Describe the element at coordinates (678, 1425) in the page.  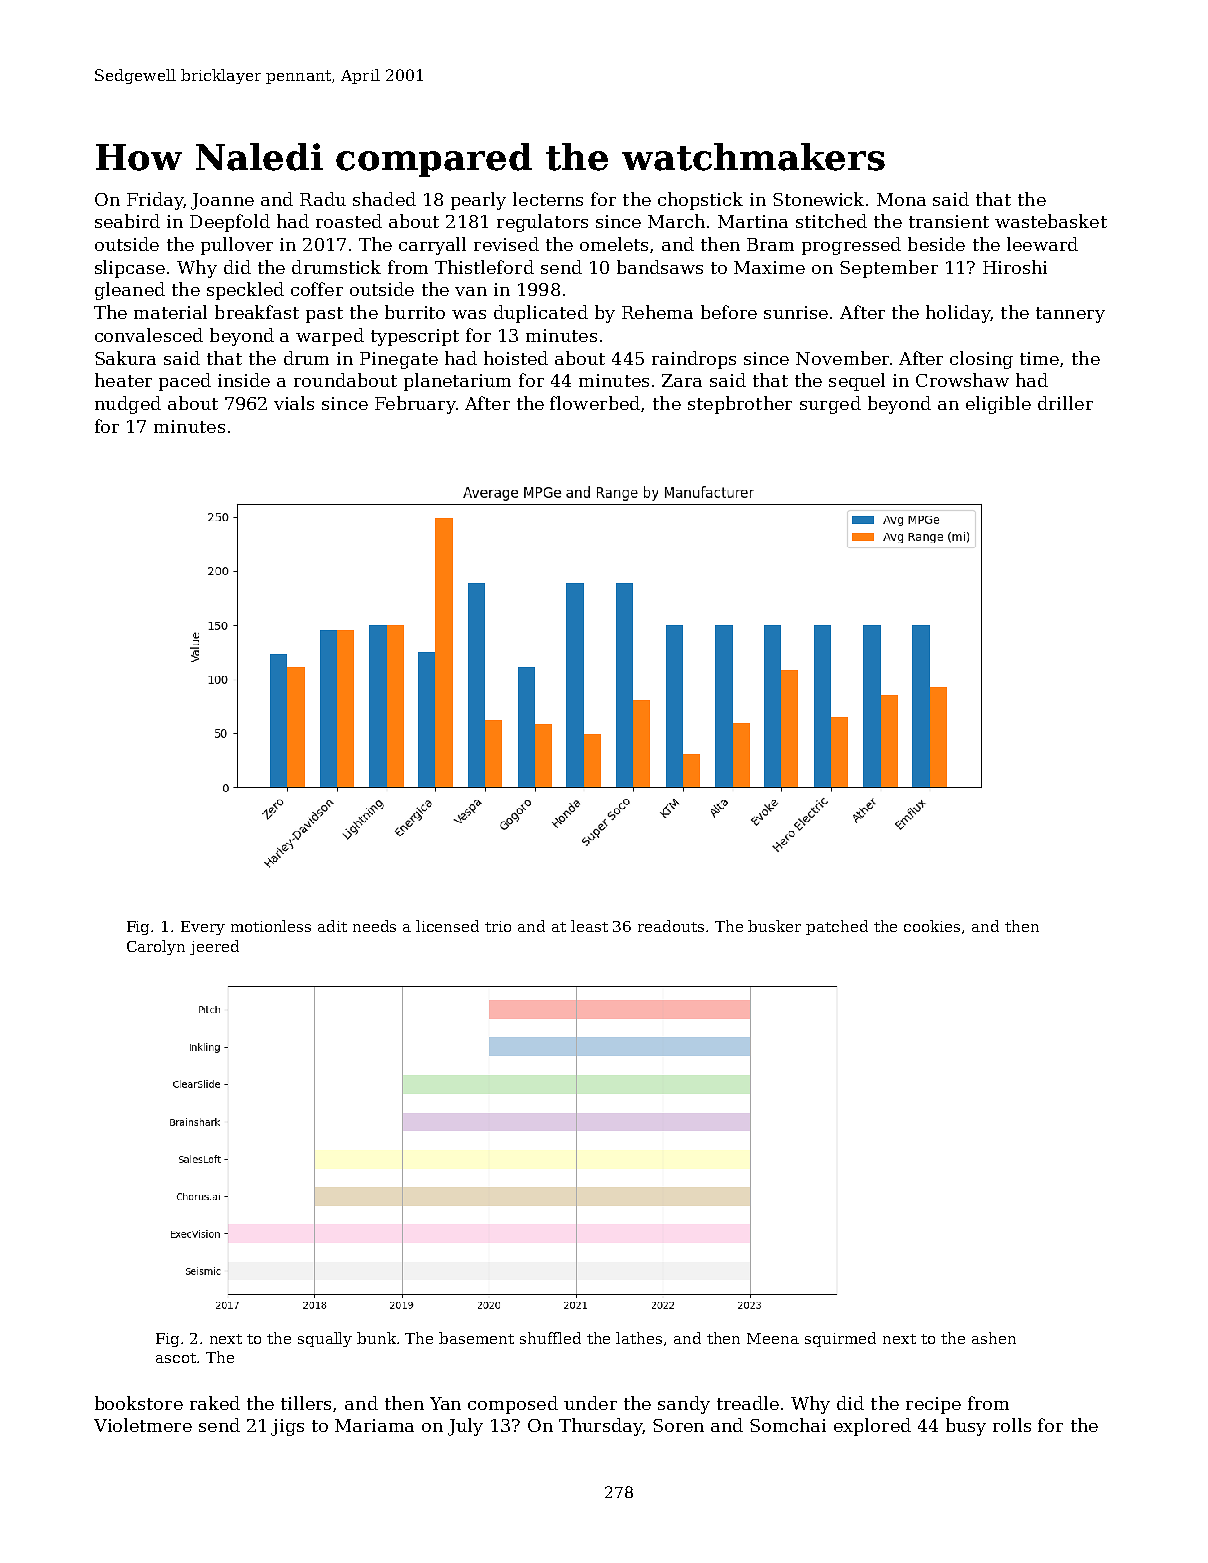
I see `Soren` at that location.
